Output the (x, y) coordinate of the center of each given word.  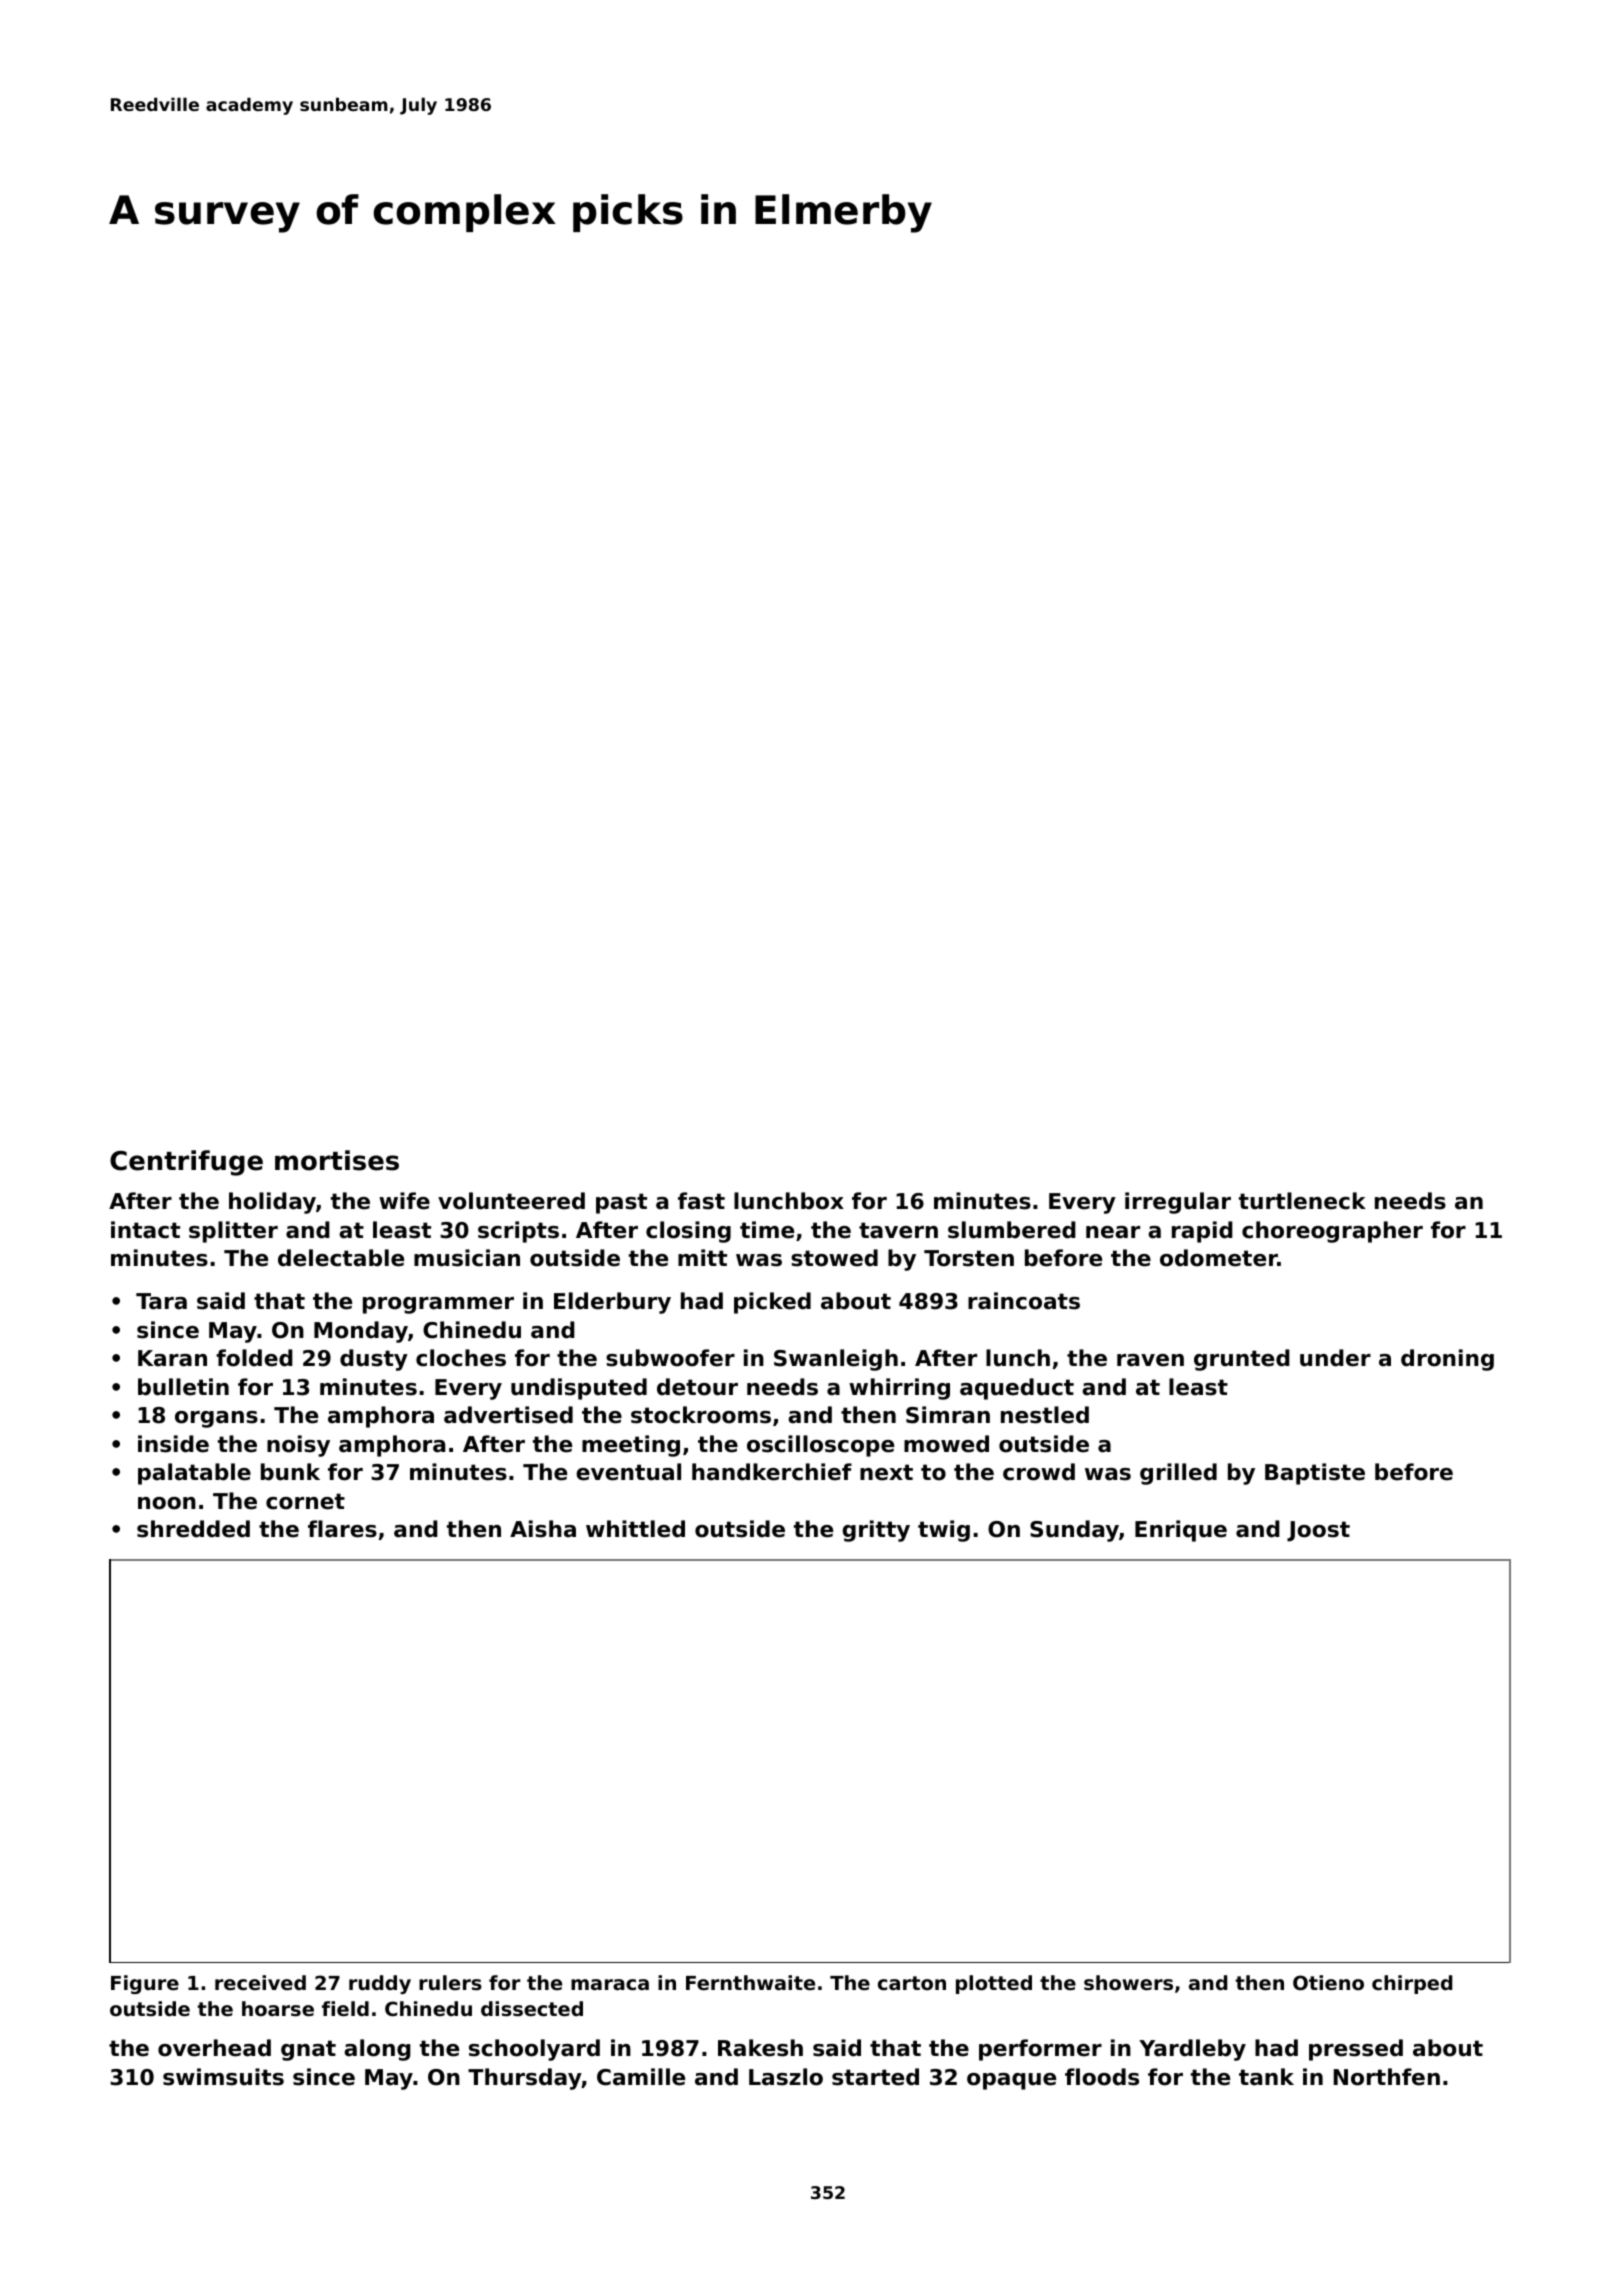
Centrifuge (186, 1163)
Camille (641, 2077)
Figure (145, 1984)
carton (912, 1983)
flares (342, 1529)
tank (1266, 2077)
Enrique (1181, 1531)
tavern (898, 1230)
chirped (1412, 1984)
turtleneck (1302, 1201)
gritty (876, 1531)
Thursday (524, 2079)
